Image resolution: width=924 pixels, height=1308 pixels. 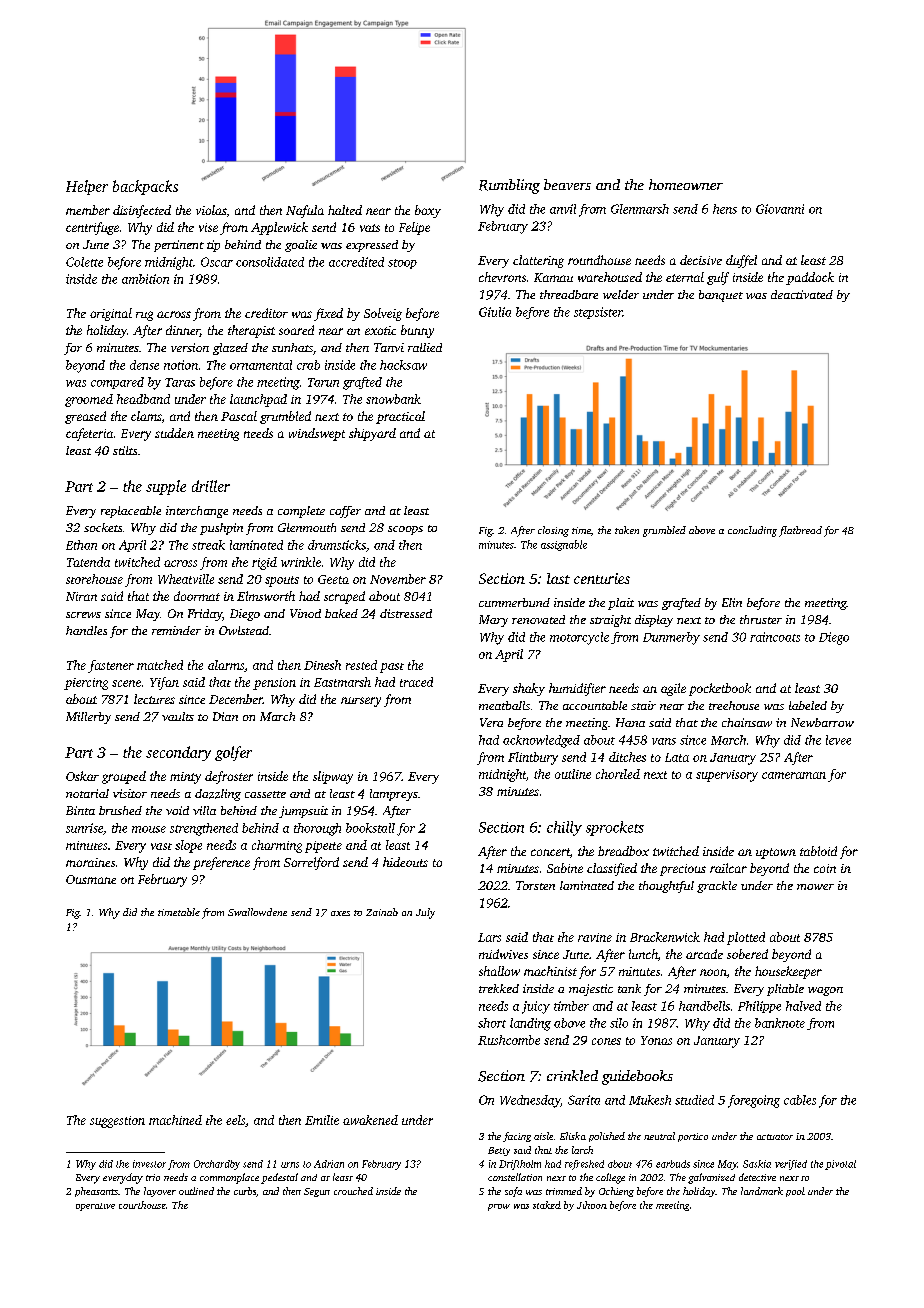 I want to click on homeowner, so click(x=686, y=184).
